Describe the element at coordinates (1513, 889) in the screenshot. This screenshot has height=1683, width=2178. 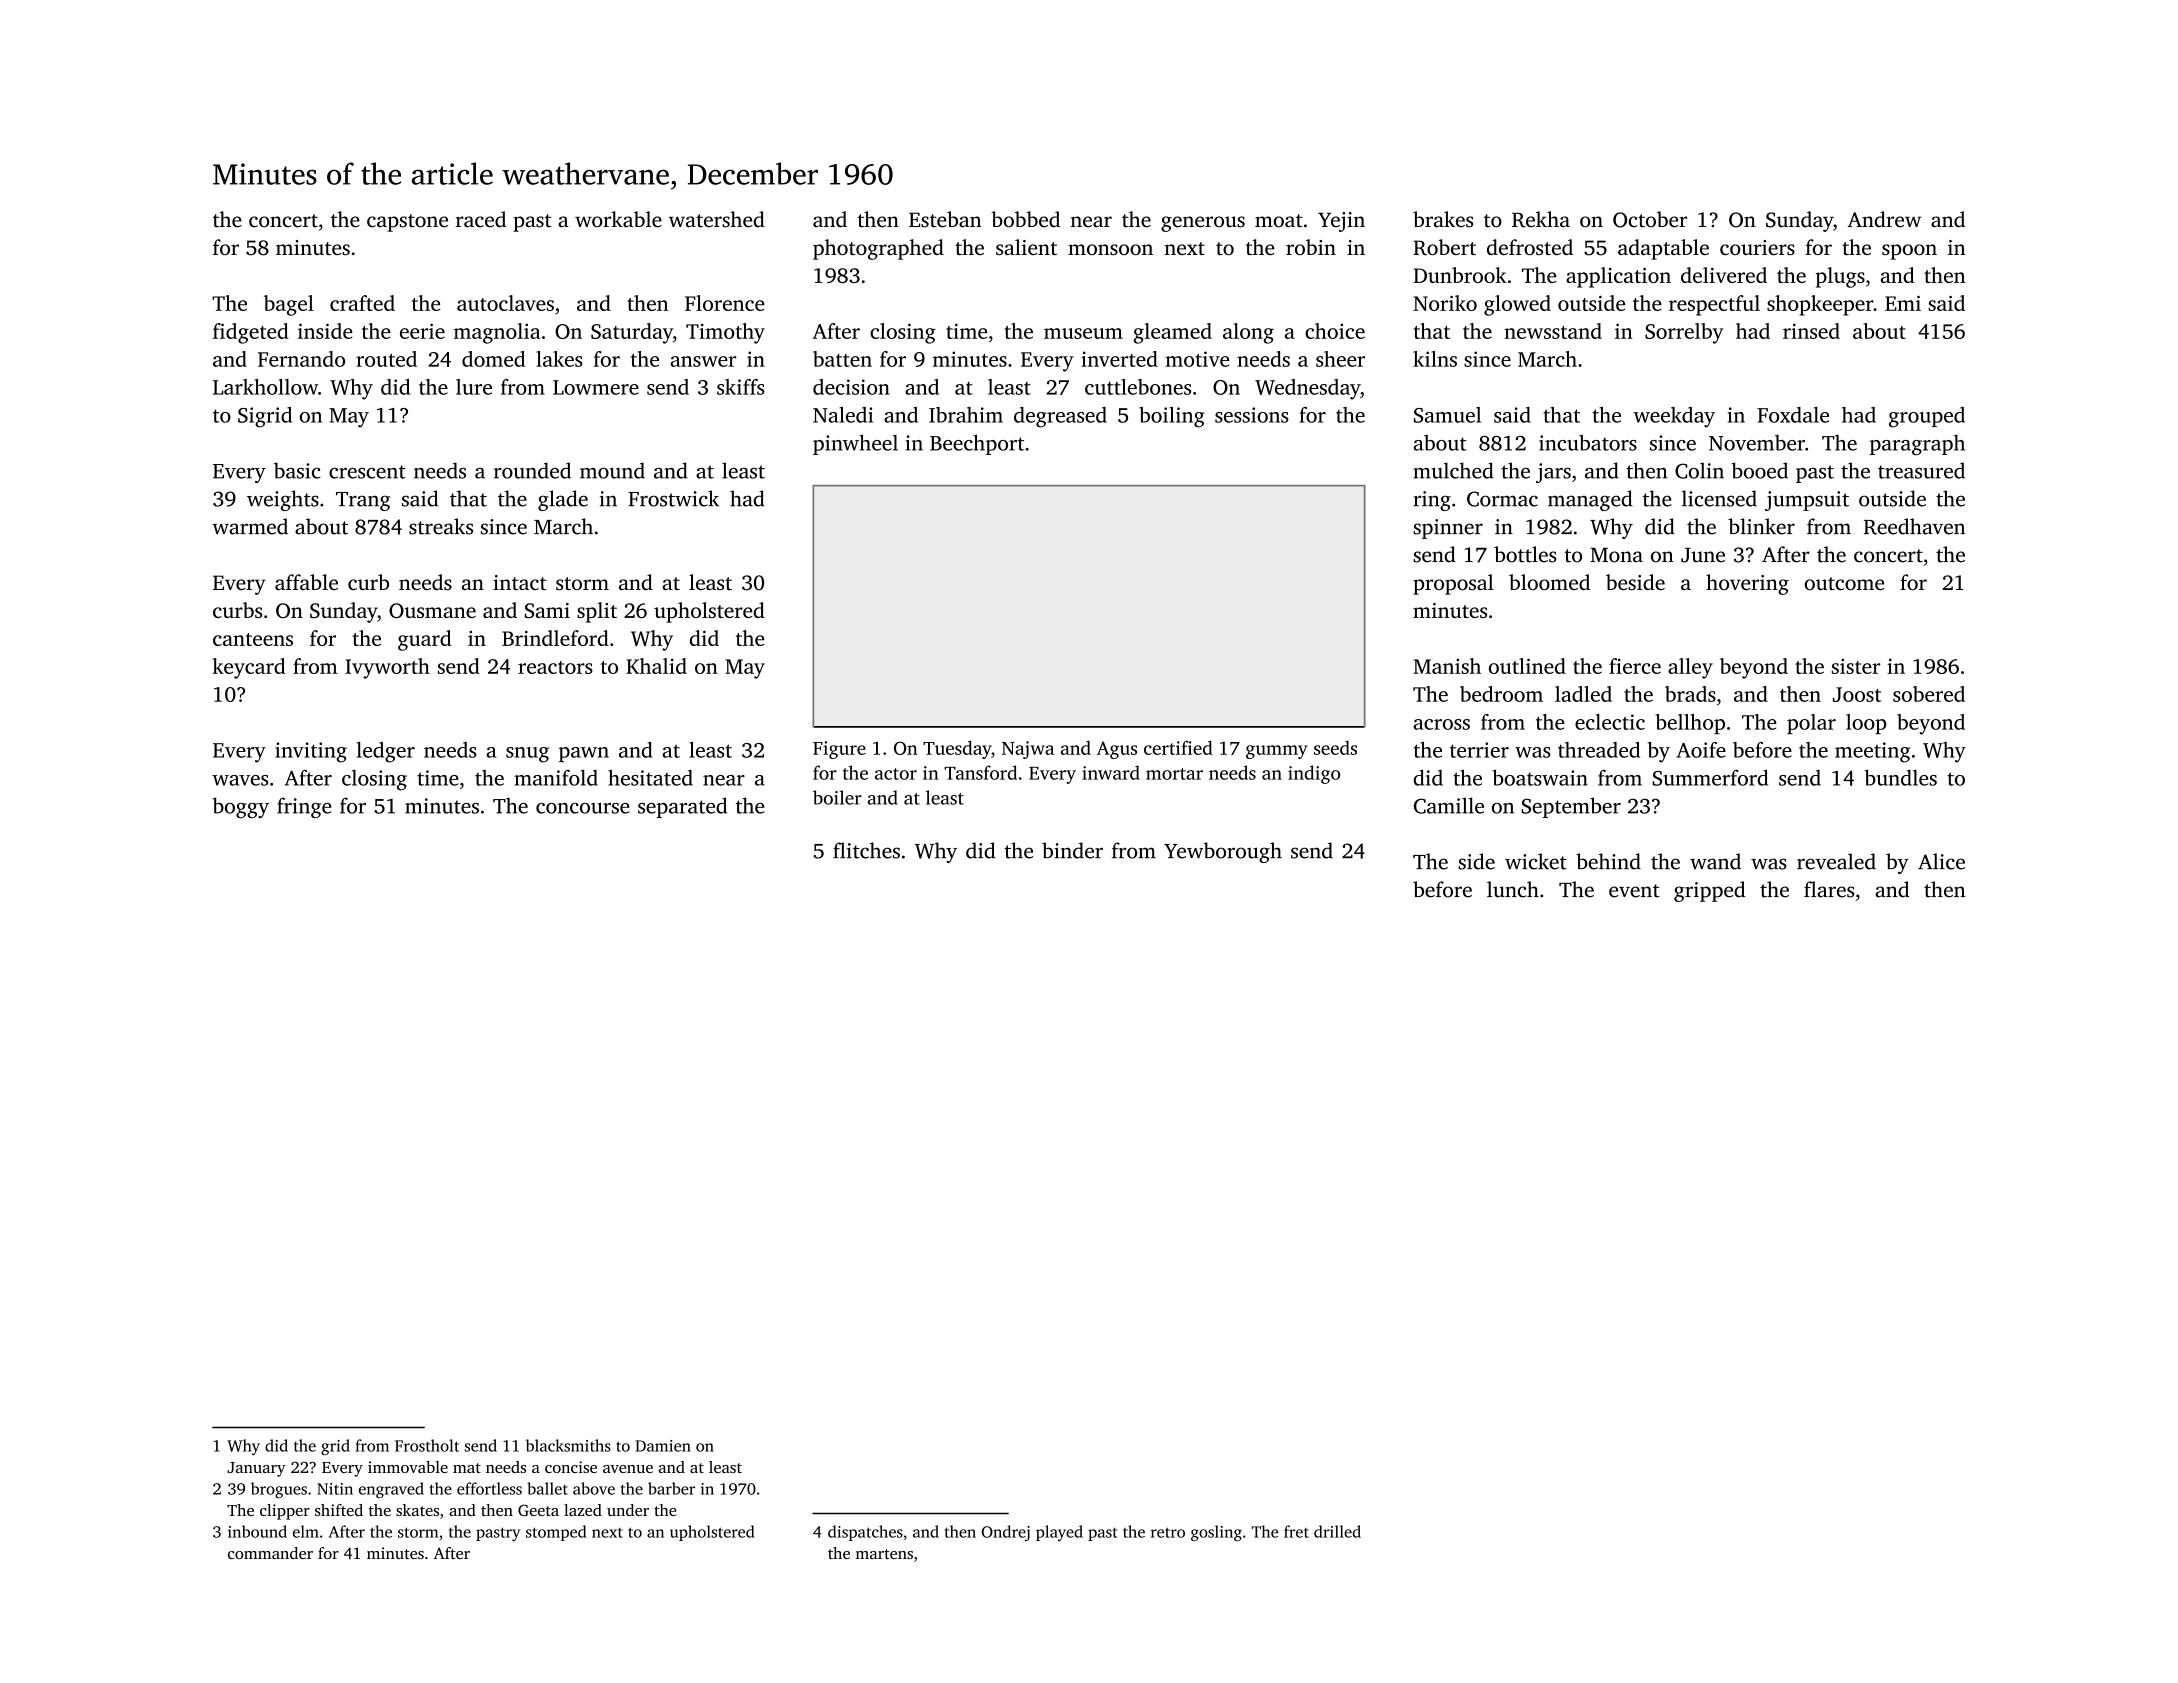
I see `lunch` at that location.
